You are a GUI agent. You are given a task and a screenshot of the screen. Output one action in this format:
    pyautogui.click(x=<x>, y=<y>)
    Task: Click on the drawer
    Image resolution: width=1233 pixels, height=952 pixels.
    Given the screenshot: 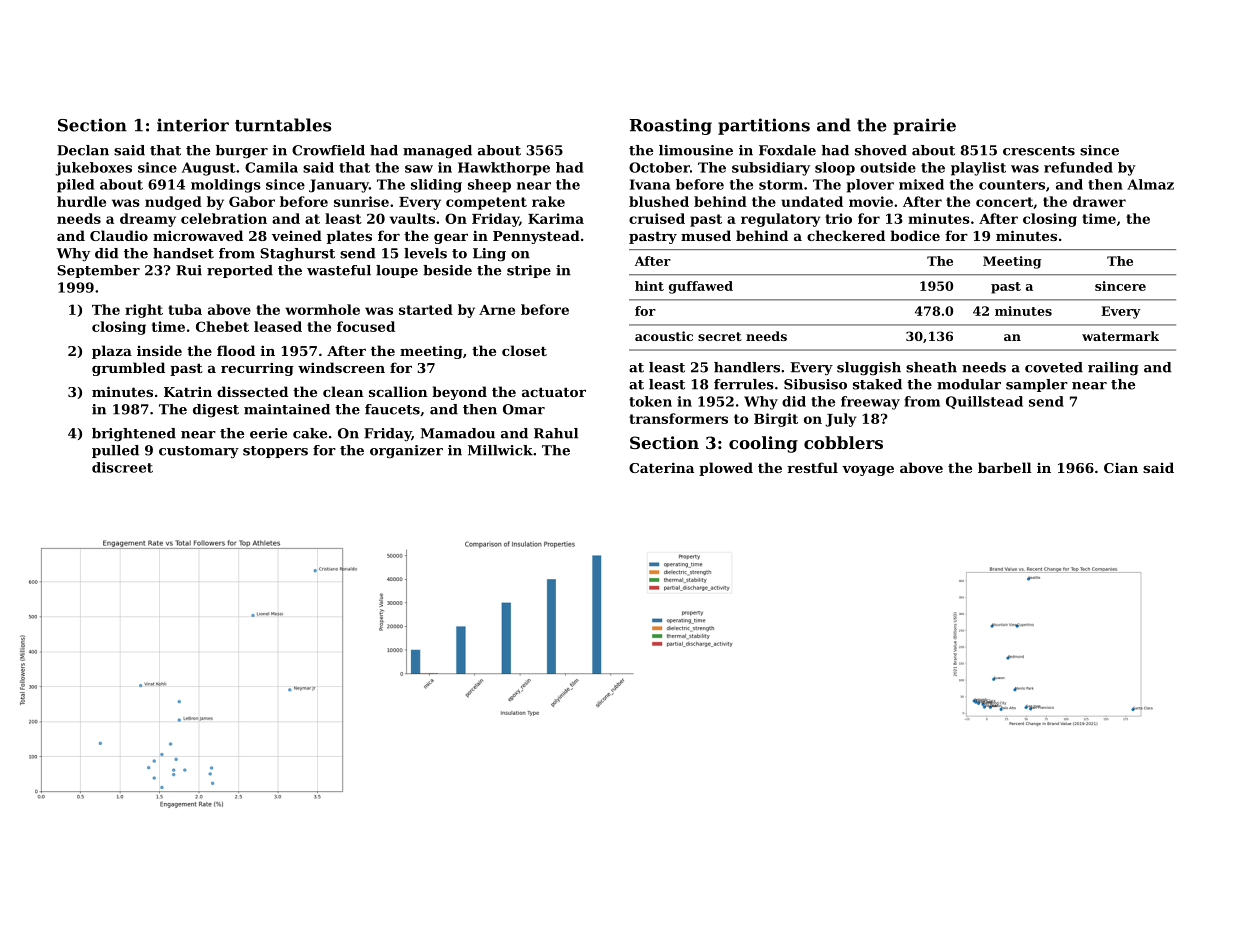 What is the action you would take?
    pyautogui.click(x=1099, y=201)
